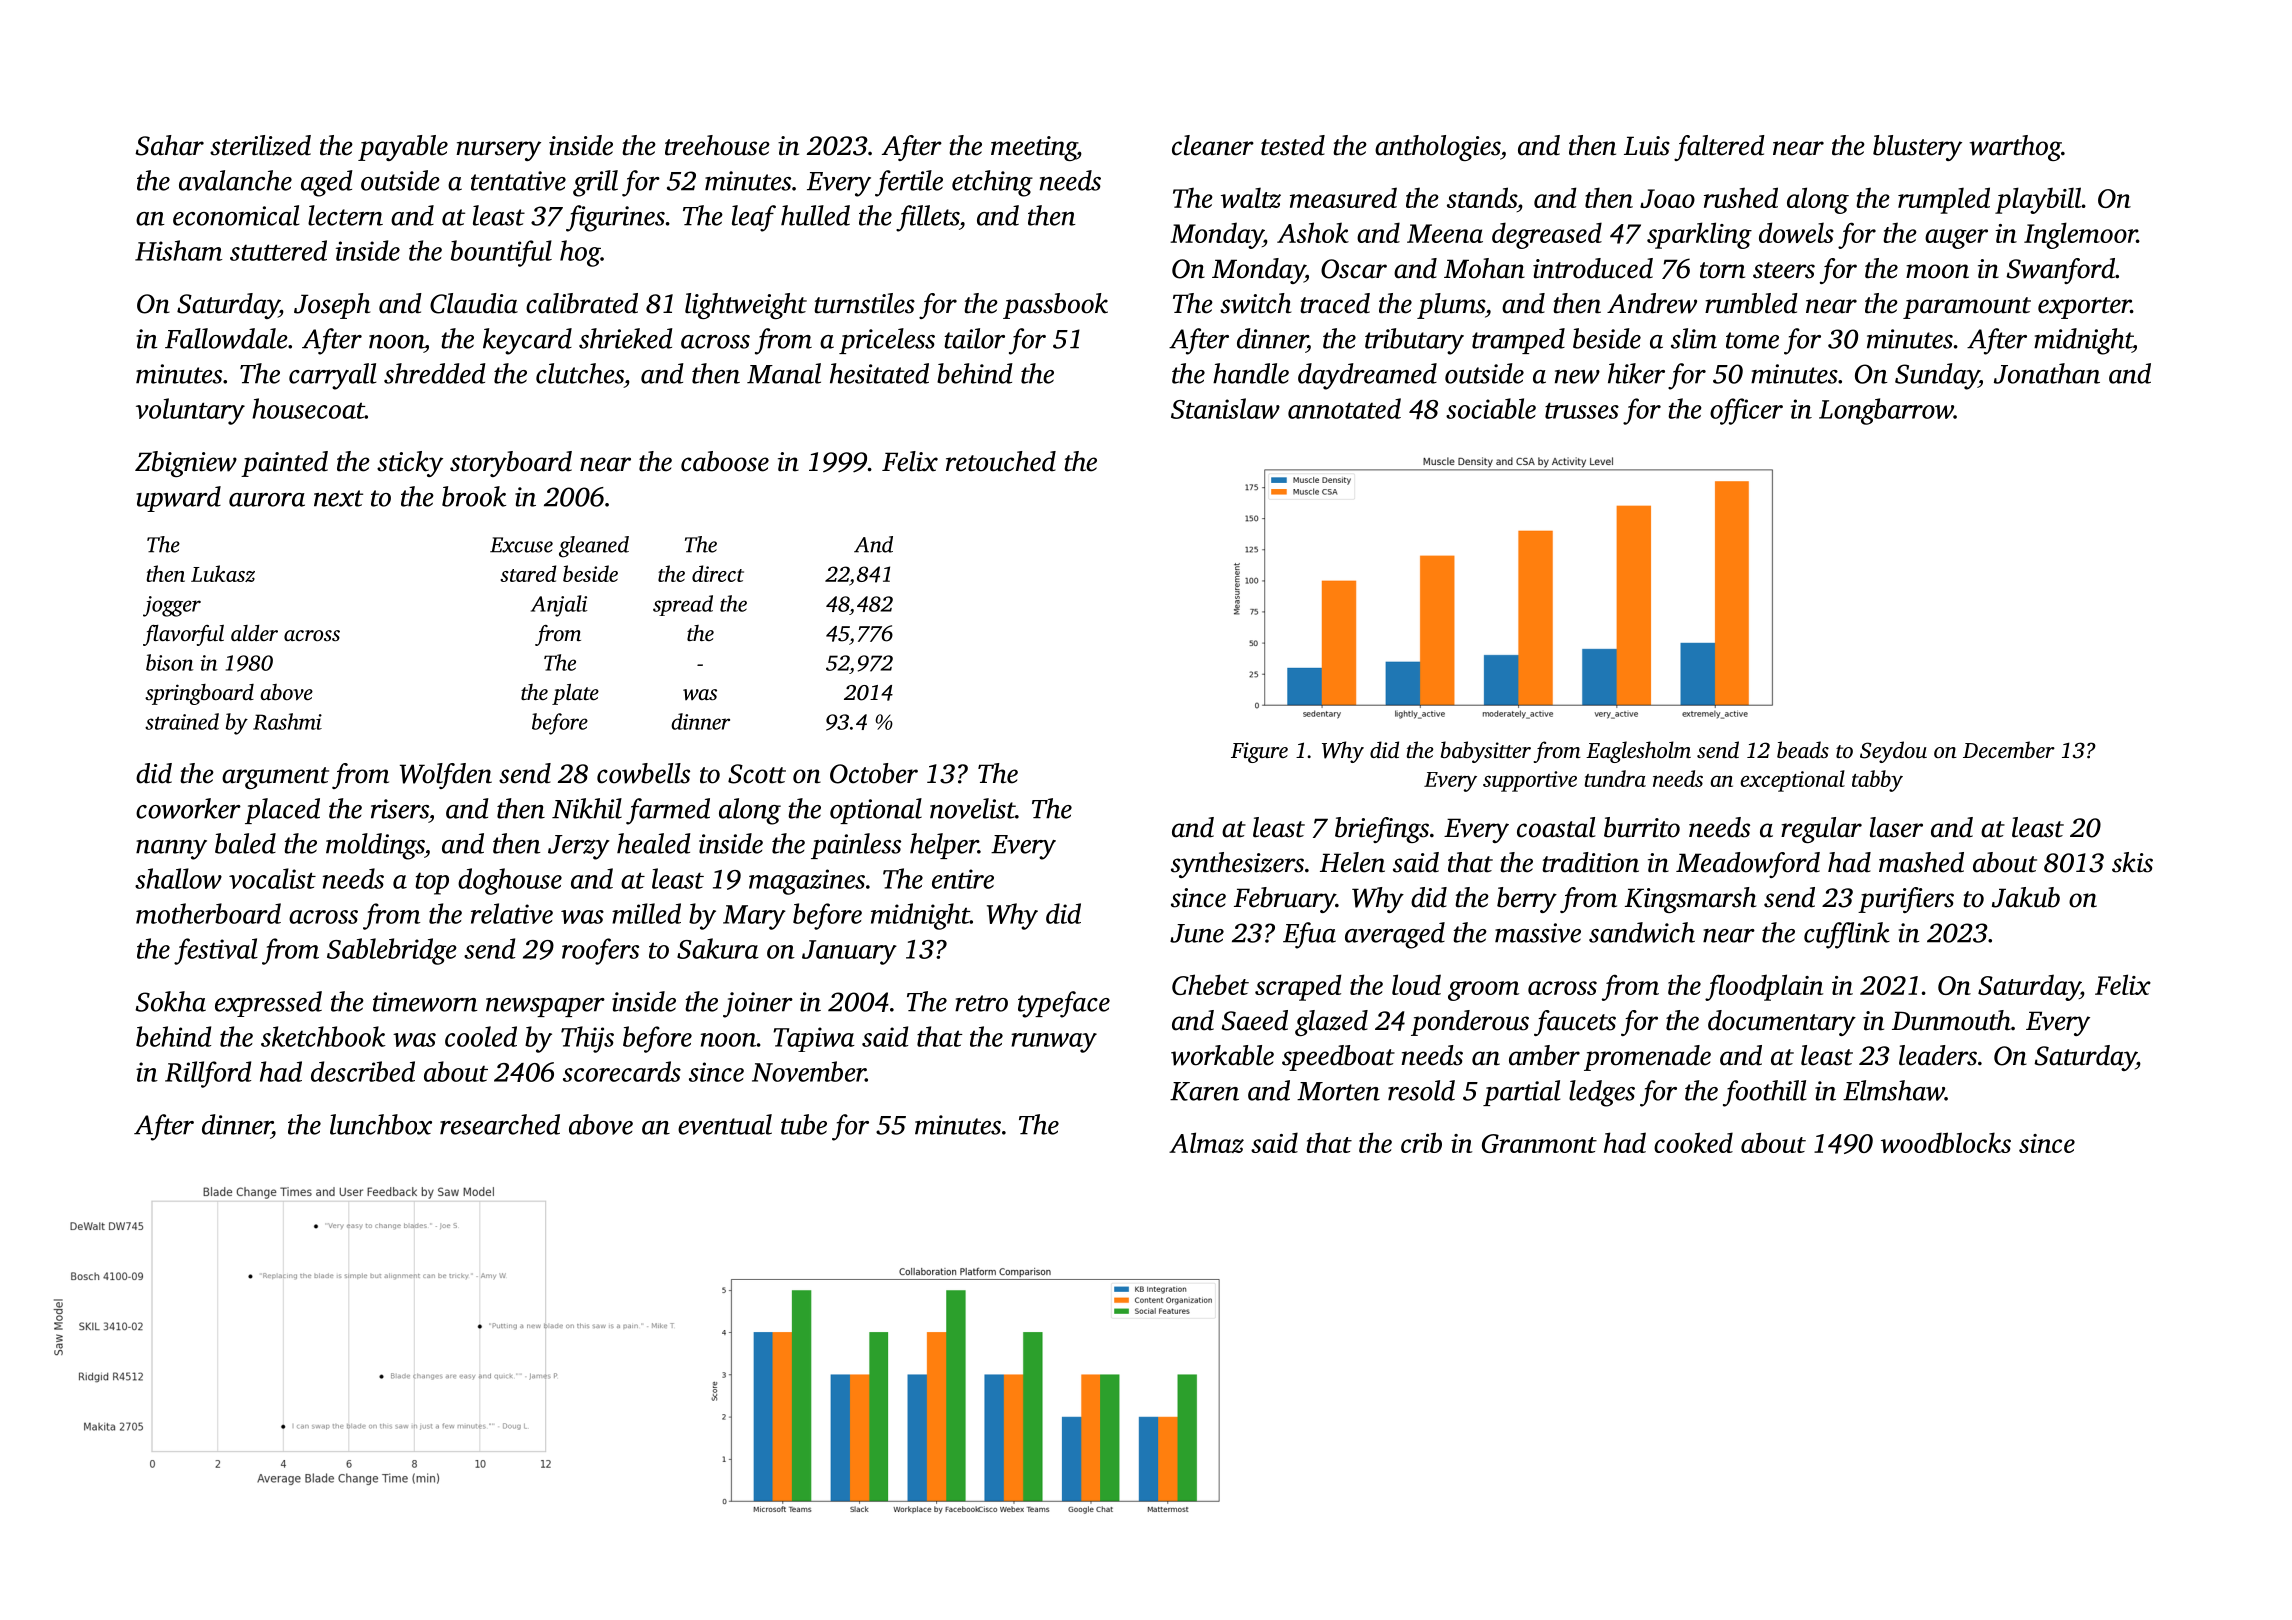 This document has width=2292, height=1620. What do you see at coordinates (1636, 373) in the document?
I see `hiker` at bounding box center [1636, 373].
